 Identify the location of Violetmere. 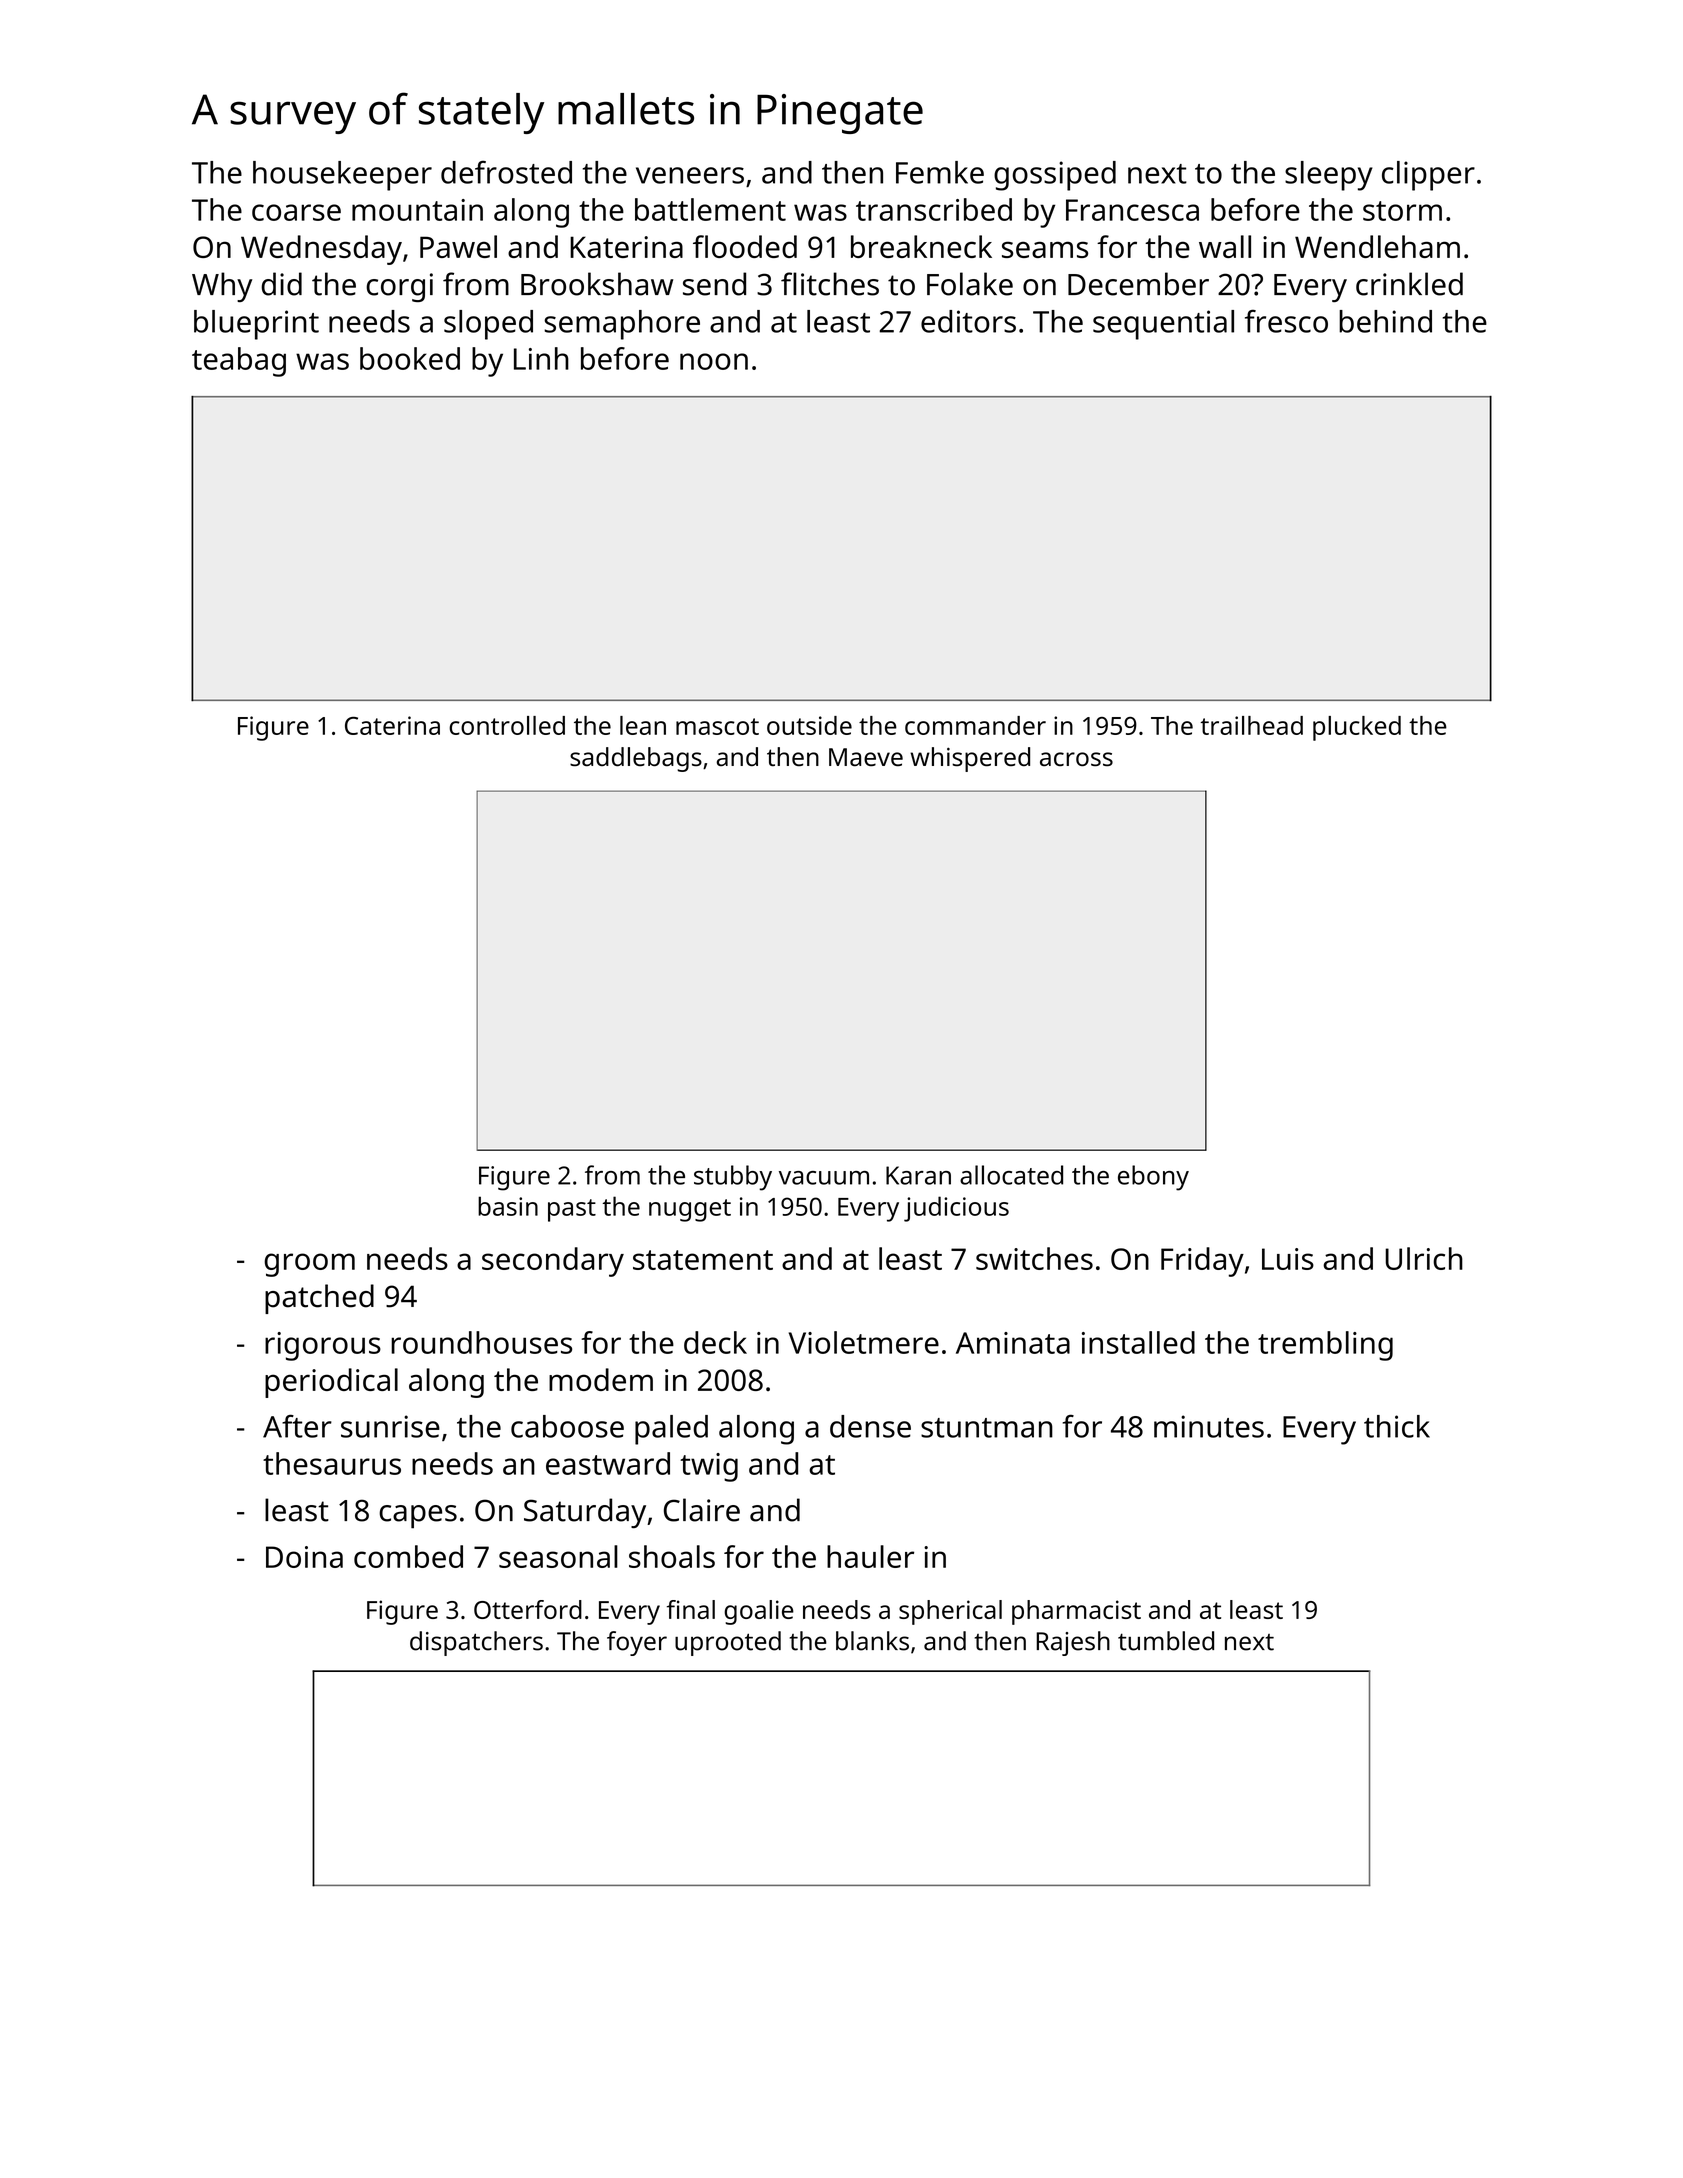
(864, 1342).
